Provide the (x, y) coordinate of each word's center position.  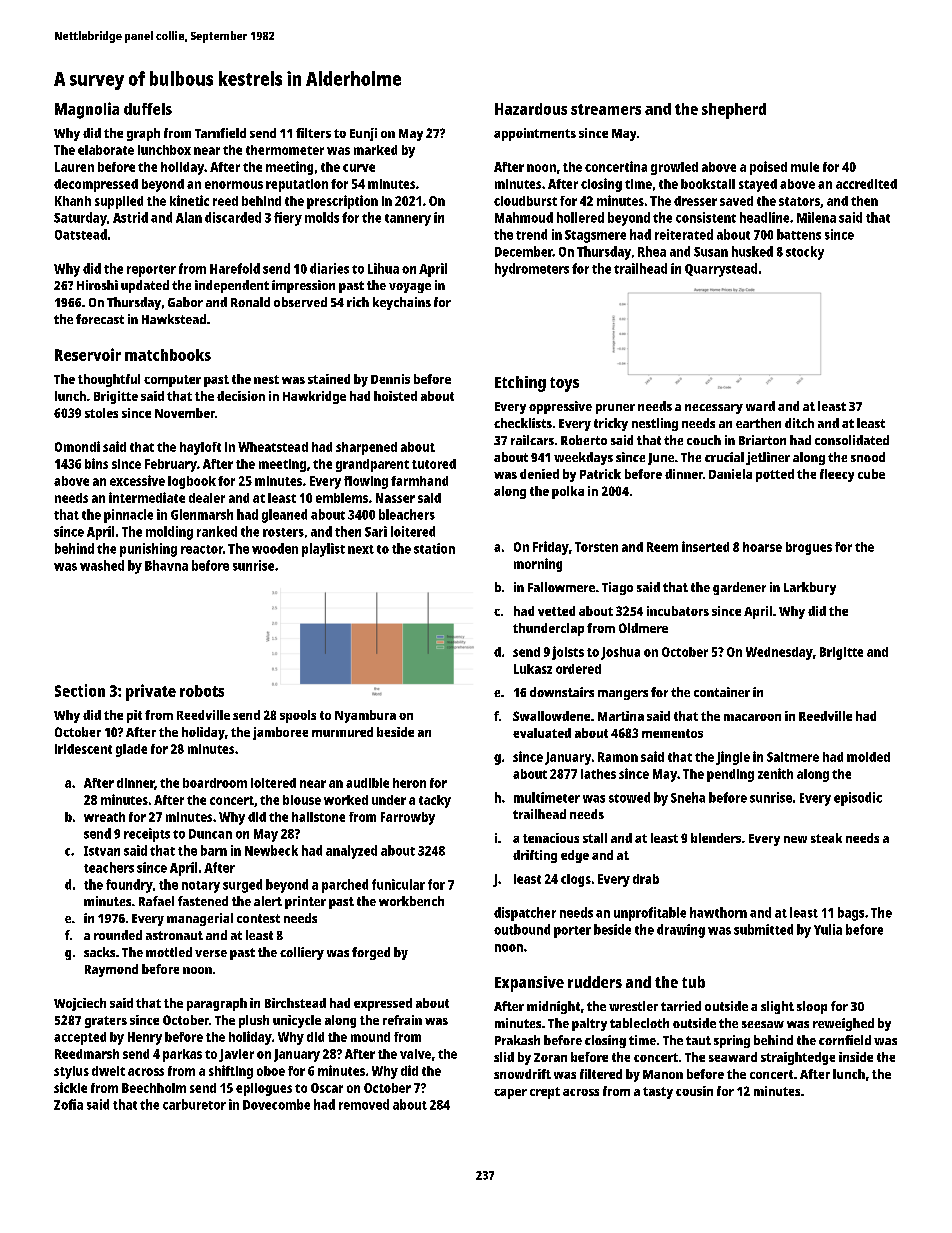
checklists (523, 423)
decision (241, 396)
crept (545, 1093)
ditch (799, 423)
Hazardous (531, 109)
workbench (411, 901)
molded (868, 757)
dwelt (108, 1071)
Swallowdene (551, 716)
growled (674, 168)
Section (80, 690)
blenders (716, 838)
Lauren (74, 167)
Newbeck (271, 850)
